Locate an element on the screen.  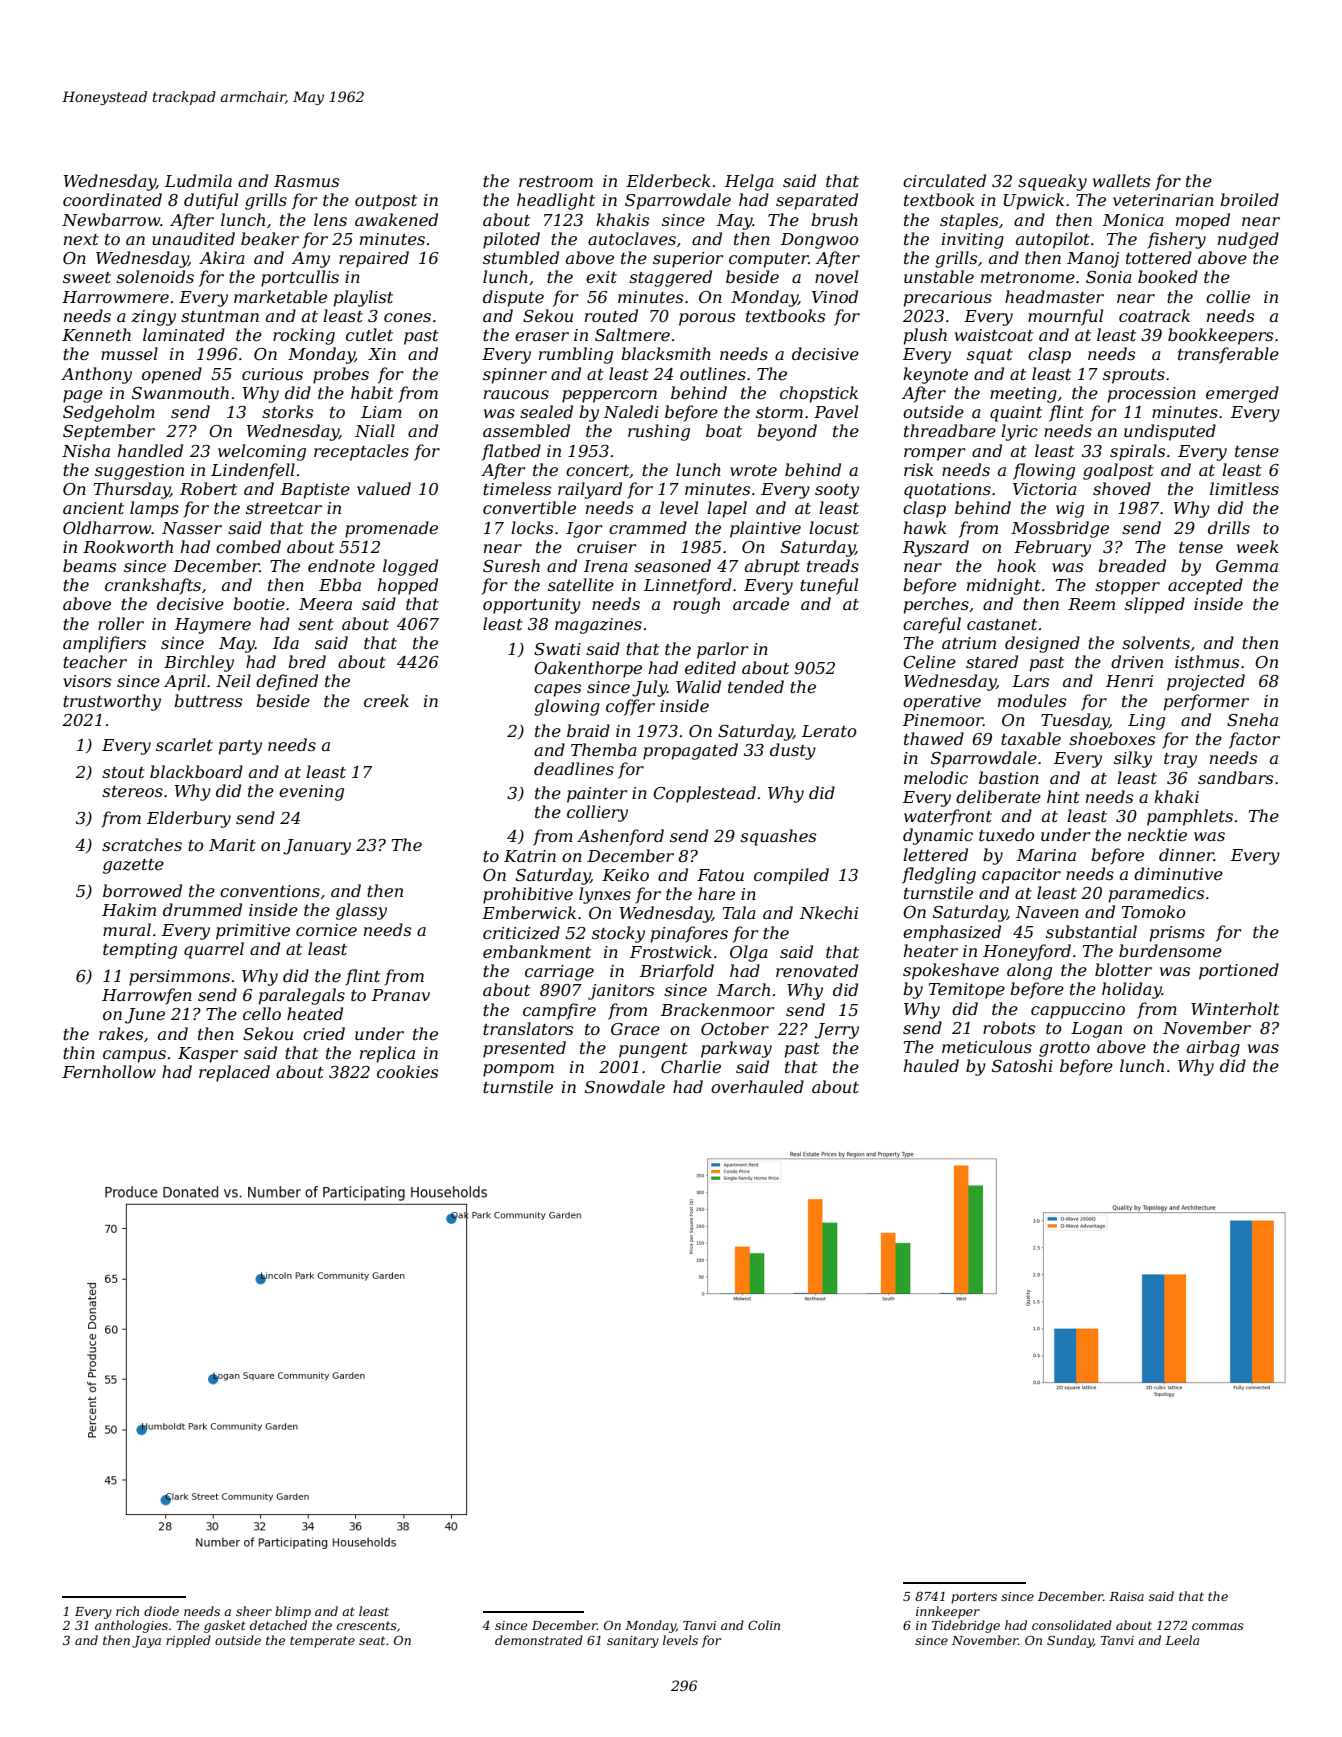
restroom is located at coordinates (556, 181).
